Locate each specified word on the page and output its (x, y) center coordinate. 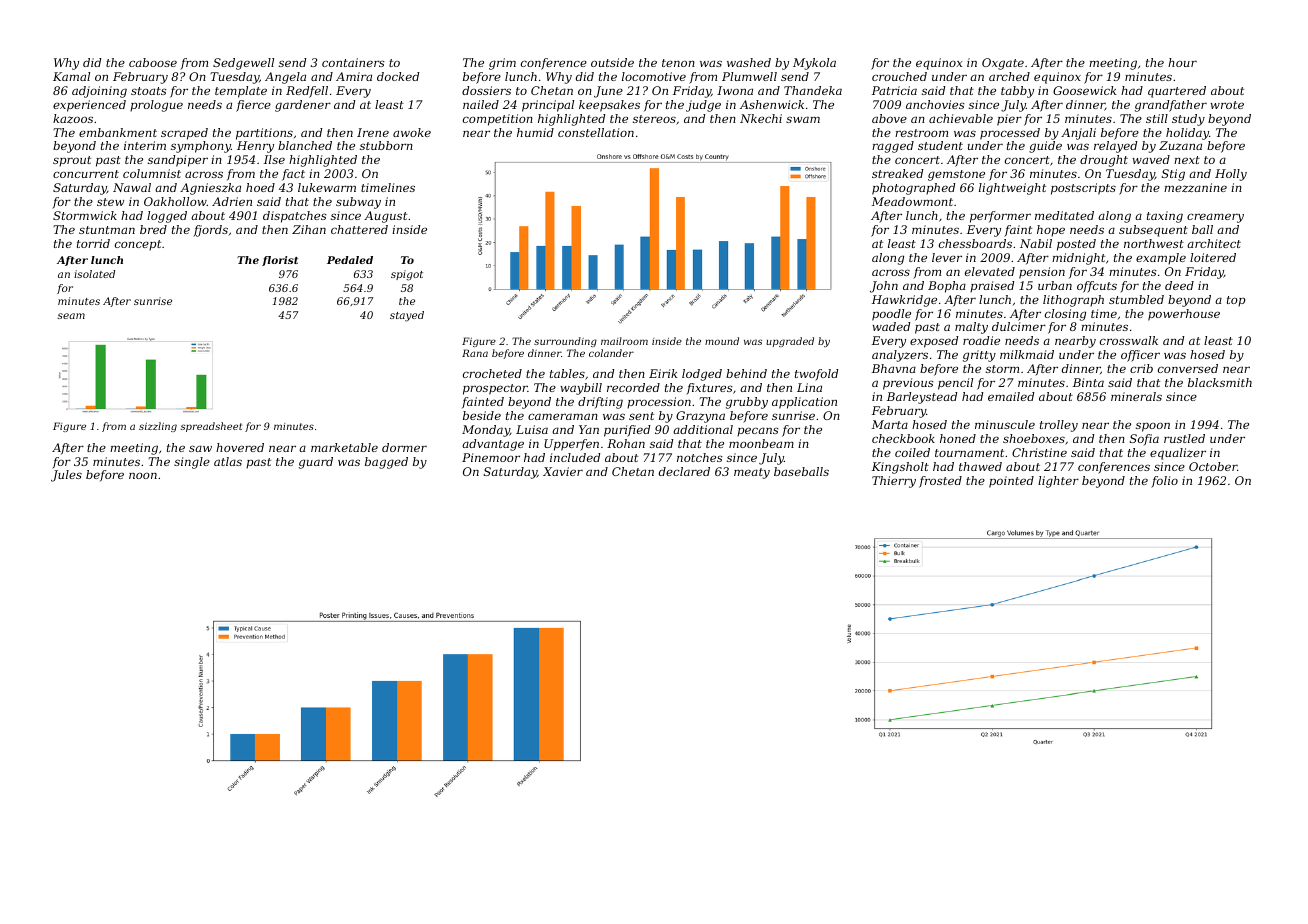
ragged (893, 147)
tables (567, 373)
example (1161, 259)
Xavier (563, 471)
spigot (407, 275)
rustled (1184, 438)
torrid (93, 243)
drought (1104, 161)
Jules (66, 476)
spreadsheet (211, 427)
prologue (156, 106)
